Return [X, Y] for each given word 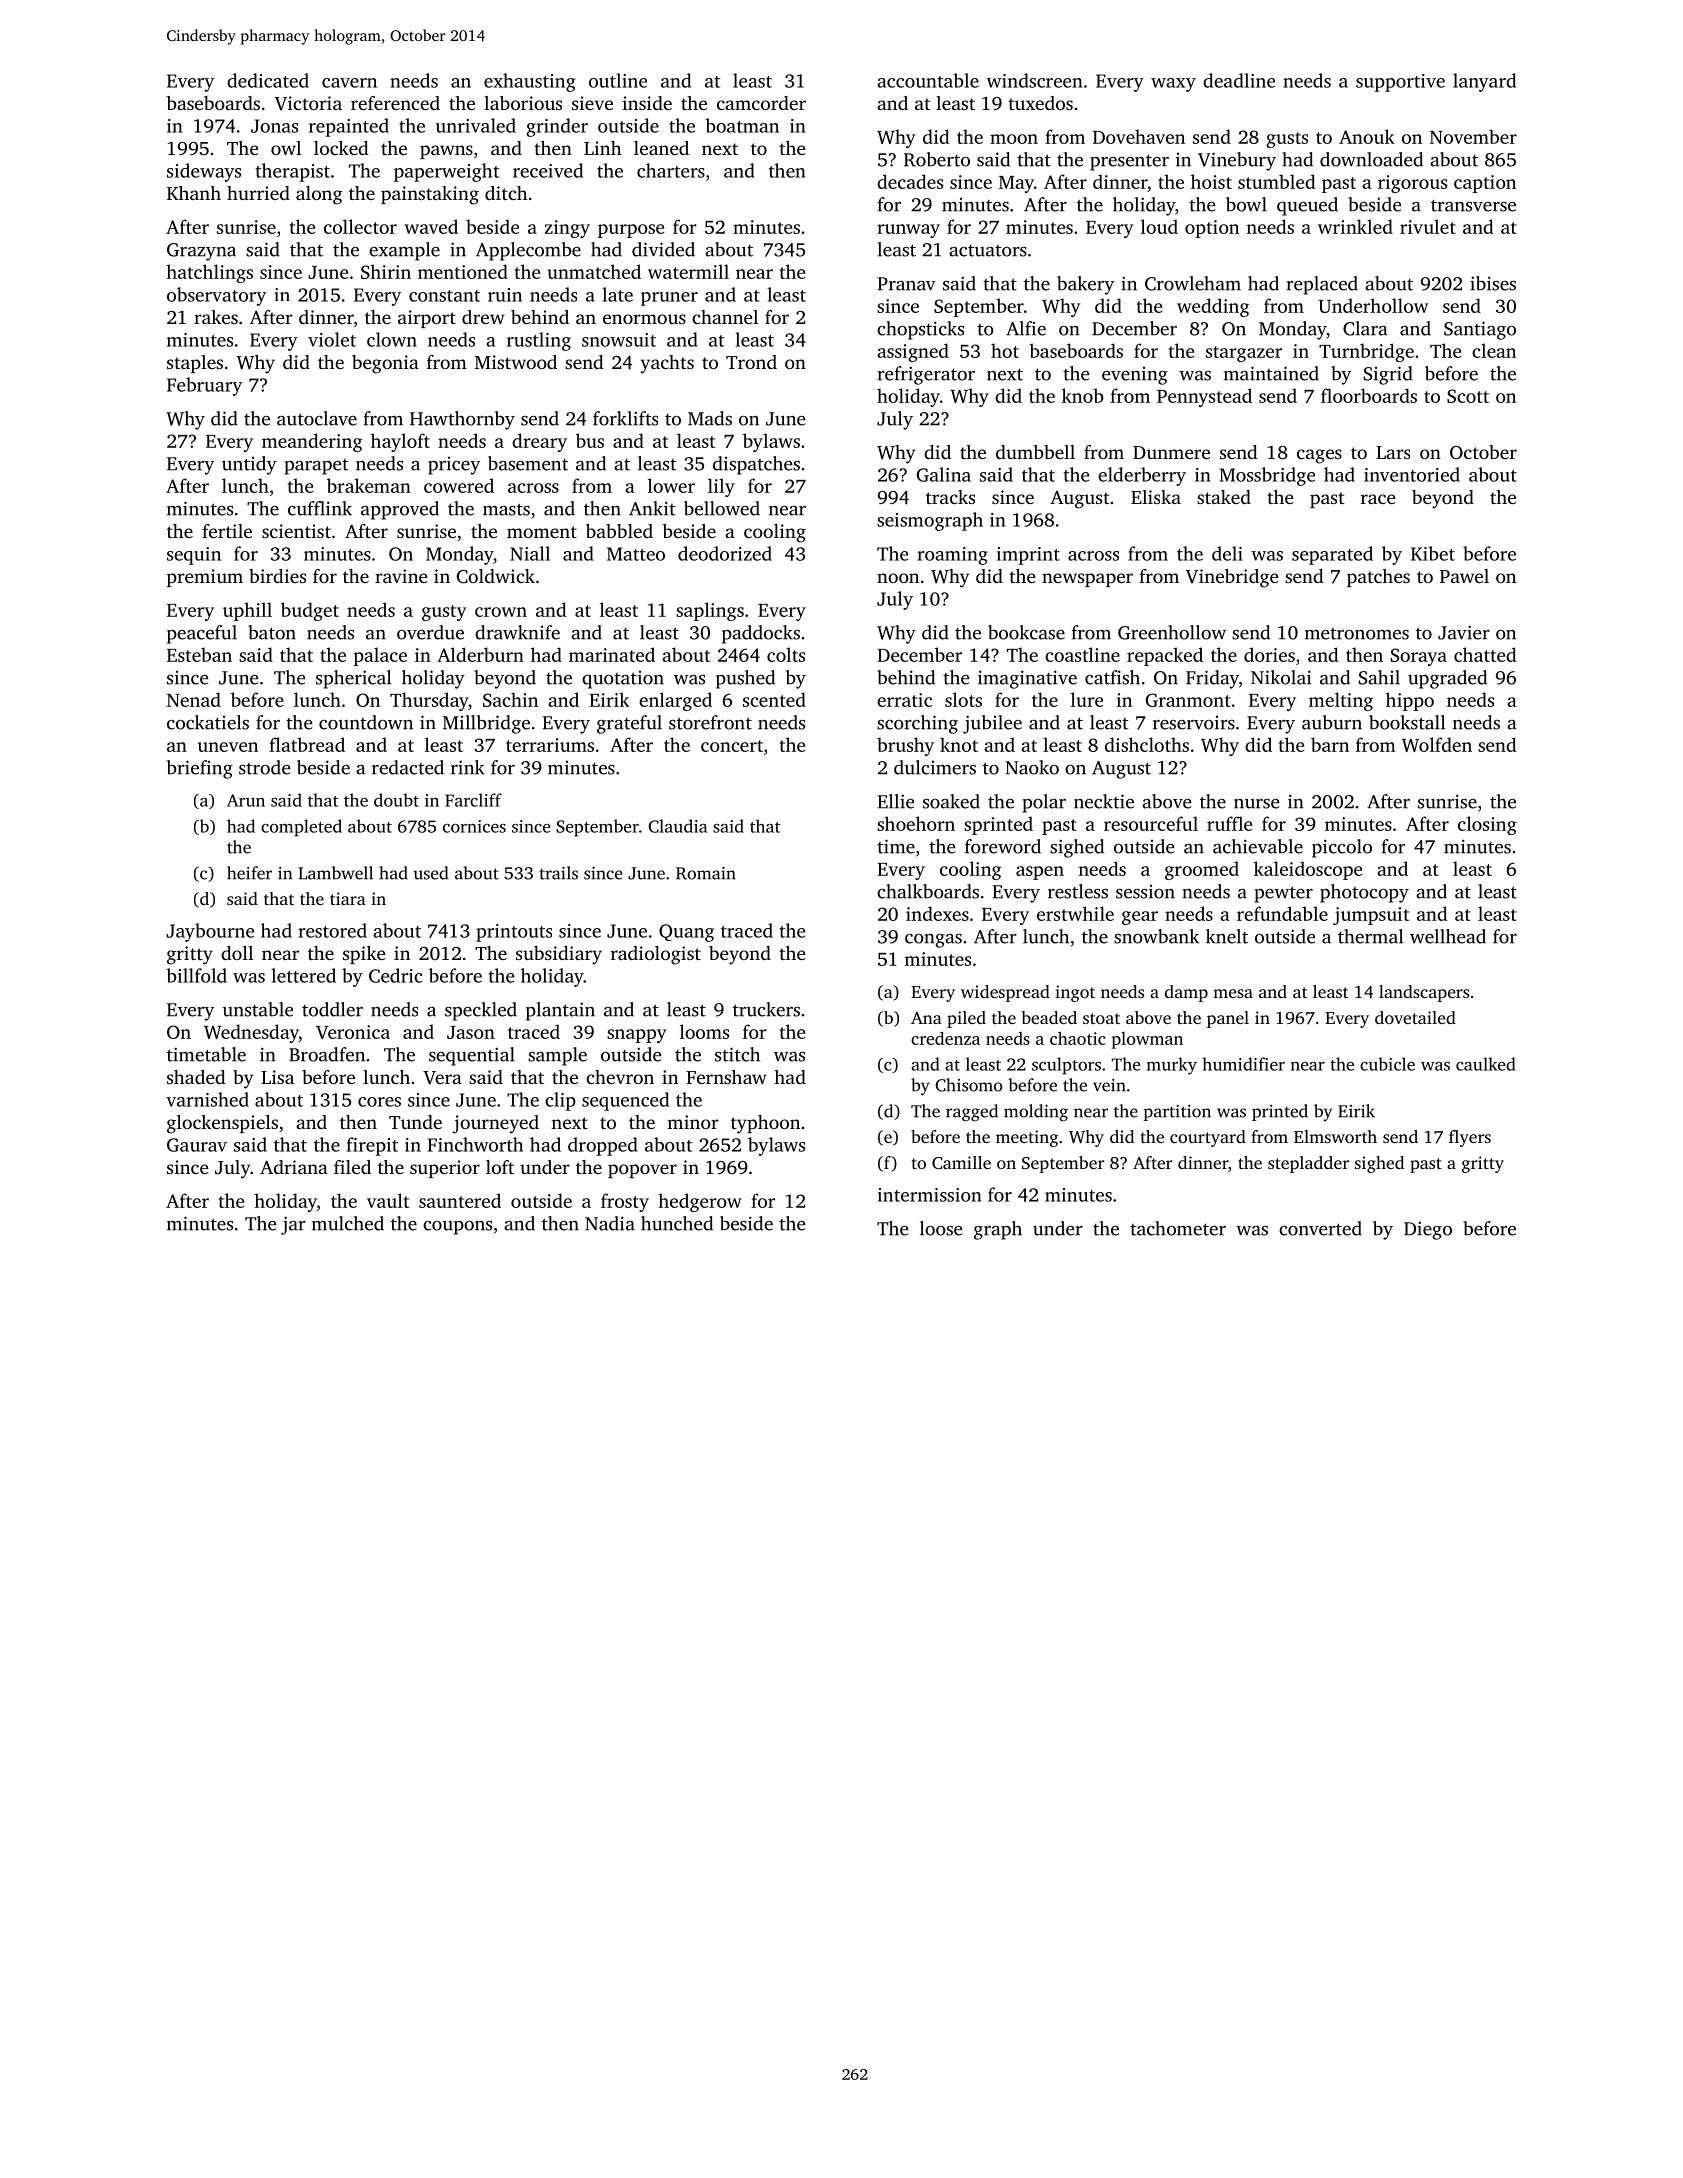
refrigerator [926, 375]
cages [1319, 456]
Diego [1428, 1230]
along [319, 195]
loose [941, 1228]
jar [293, 1225]
